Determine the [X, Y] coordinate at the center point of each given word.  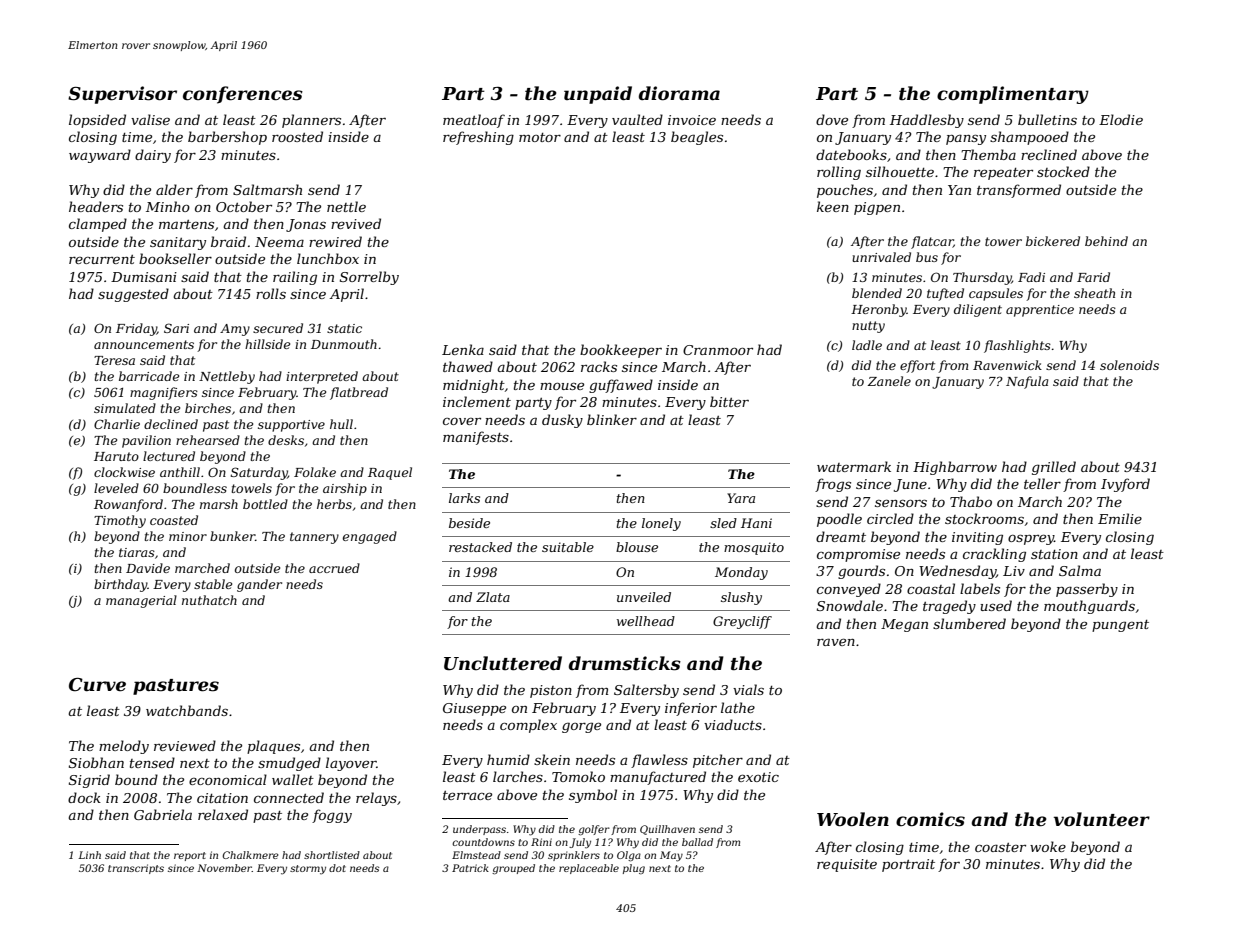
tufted [945, 294]
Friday [136, 329]
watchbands [187, 710]
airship [345, 489]
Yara [741, 498]
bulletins [1047, 119]
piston [551, 691]
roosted [297, 136]
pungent [1120, 626]
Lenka [463, 349]
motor [540, 137]
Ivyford [1125, 485]
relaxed [223, 814]
